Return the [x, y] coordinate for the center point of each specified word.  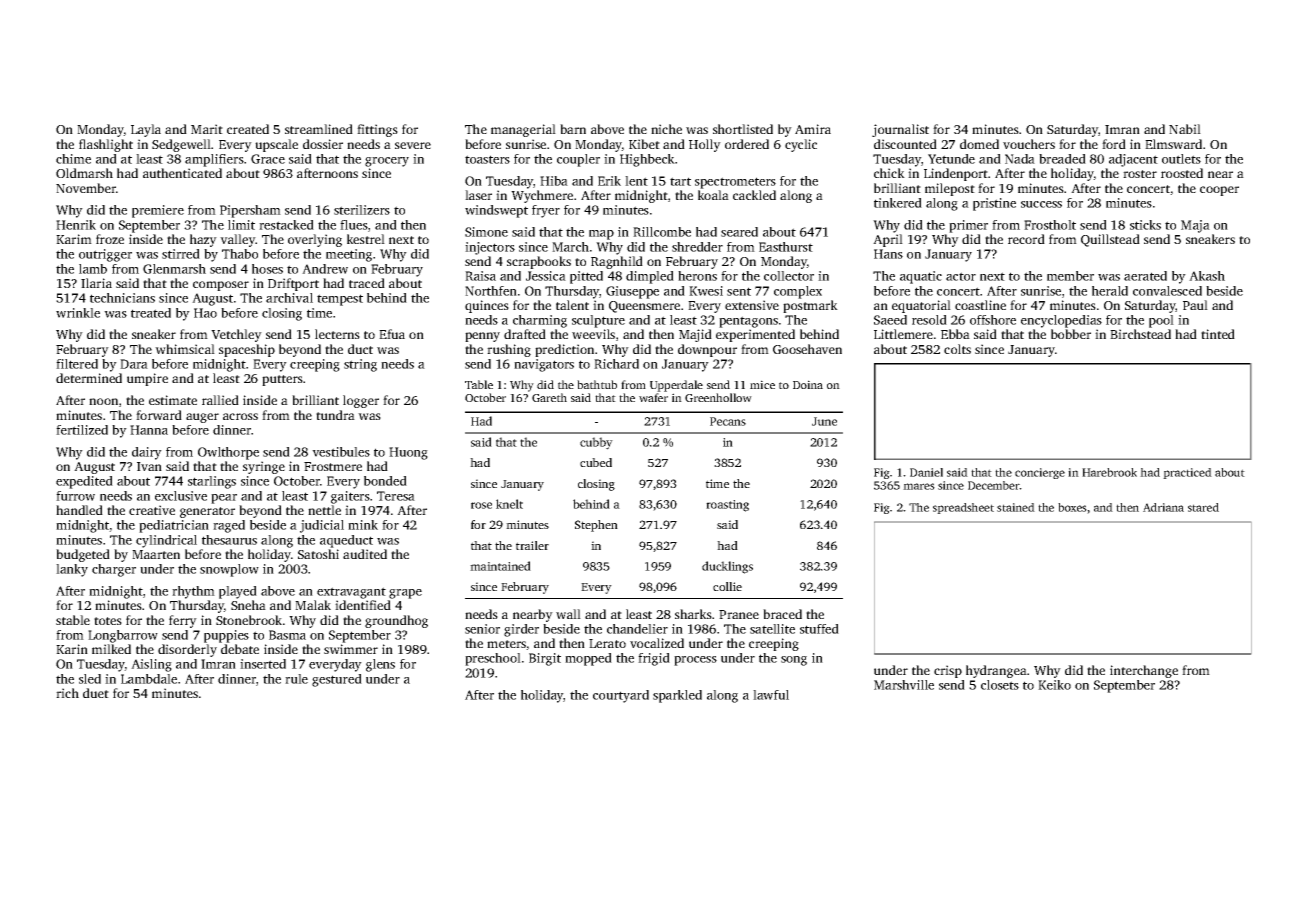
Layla [146, 130]
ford [1114, 144]
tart [680, 181]
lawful [771, 695]
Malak [313, 605]
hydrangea [996, 671]
